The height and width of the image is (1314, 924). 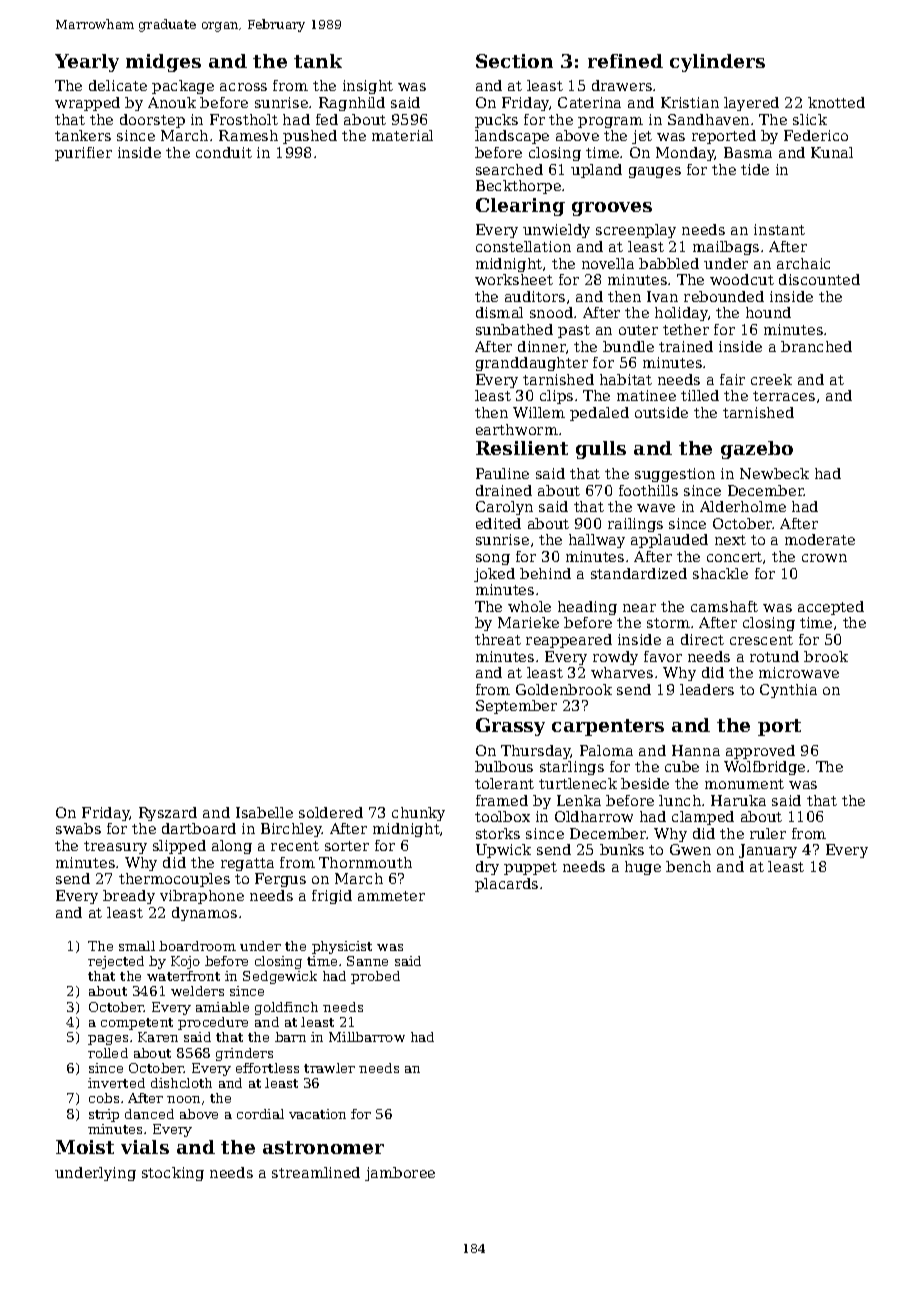 I want to click on knotted, so click(x=836, y=102).
